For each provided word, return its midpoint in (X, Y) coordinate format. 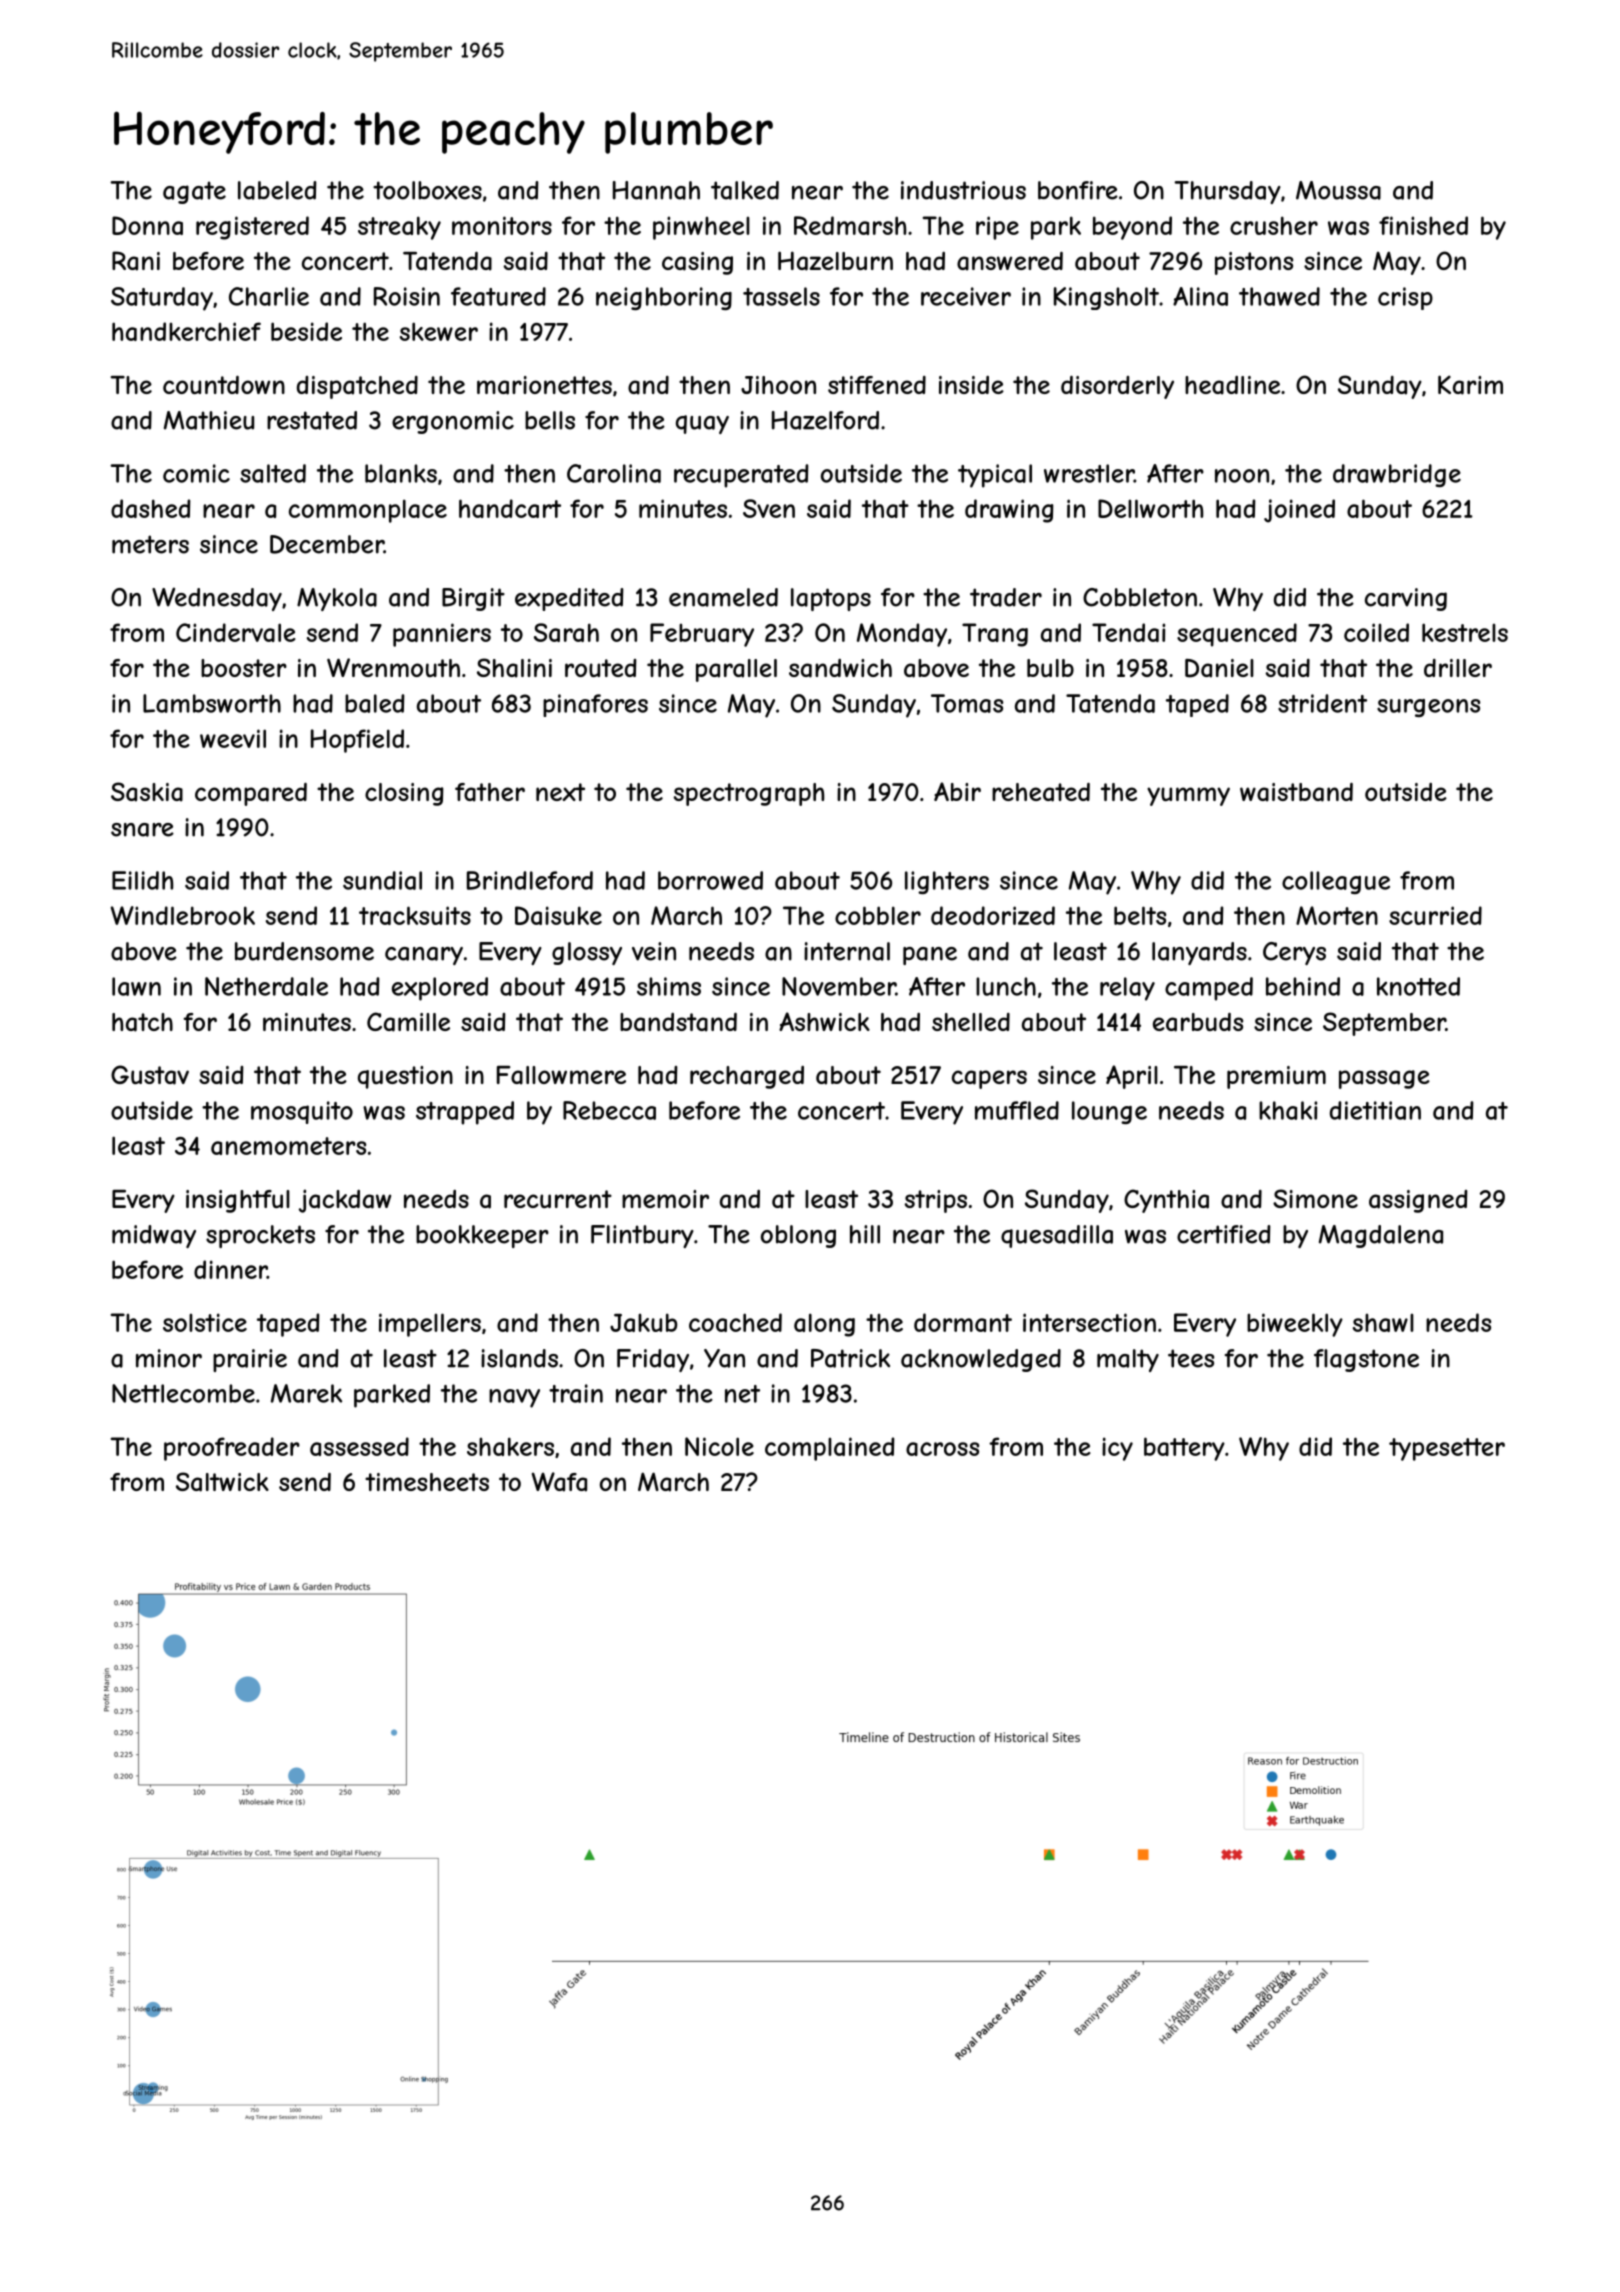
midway (154, 1236)
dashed (150, 508)
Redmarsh (850, 225)
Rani (136, 261)
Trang (995, 635)
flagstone (1366, 1360)
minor (169, 1358)
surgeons (1428, 708)
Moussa (1338, 190)
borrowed (710, 880)
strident (1322, 703)
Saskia (147, 792)
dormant (963, 1322)
